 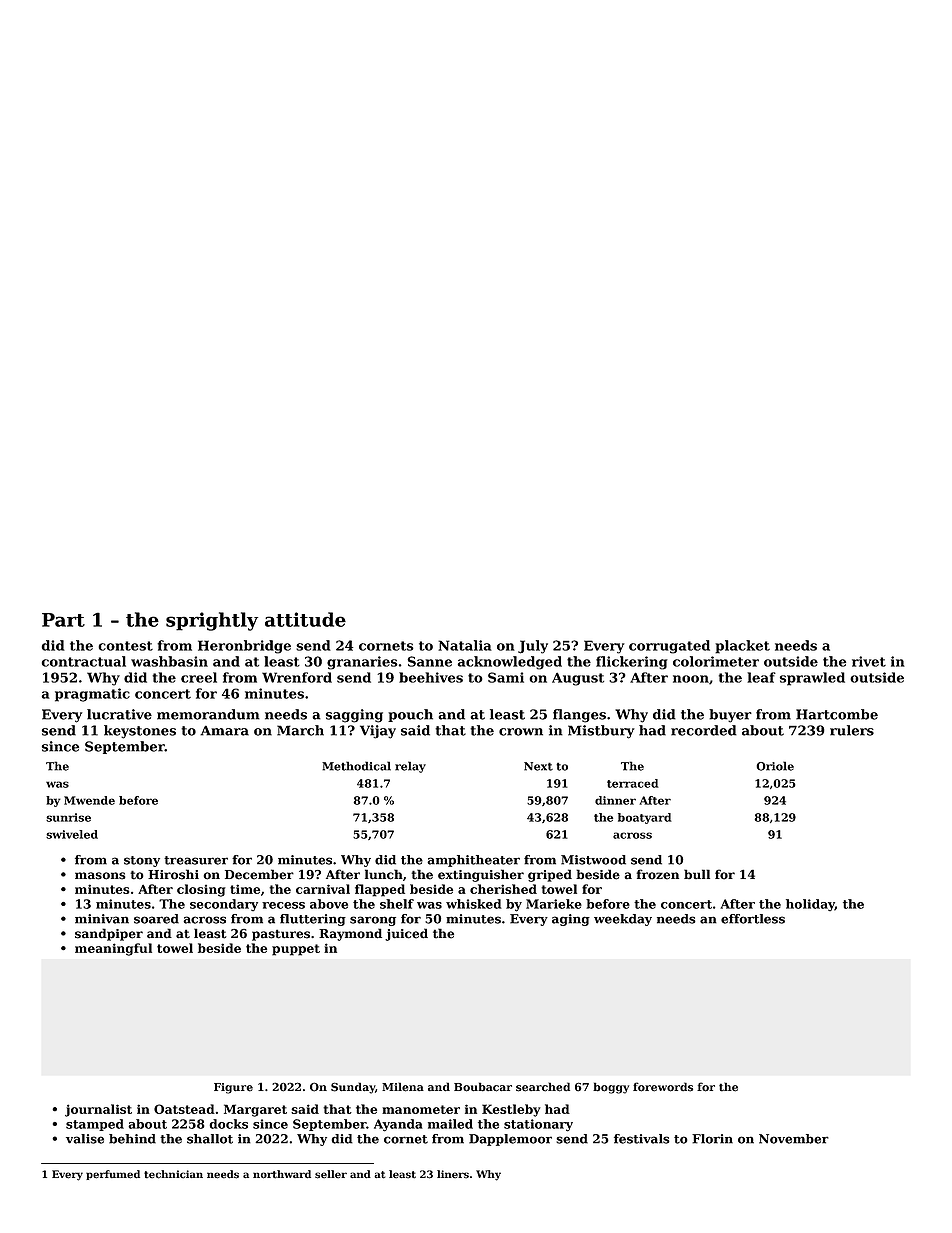 What do you see at coordinates (538, 766) in the page?
I see `Next` at bounding box center [538, 766].
